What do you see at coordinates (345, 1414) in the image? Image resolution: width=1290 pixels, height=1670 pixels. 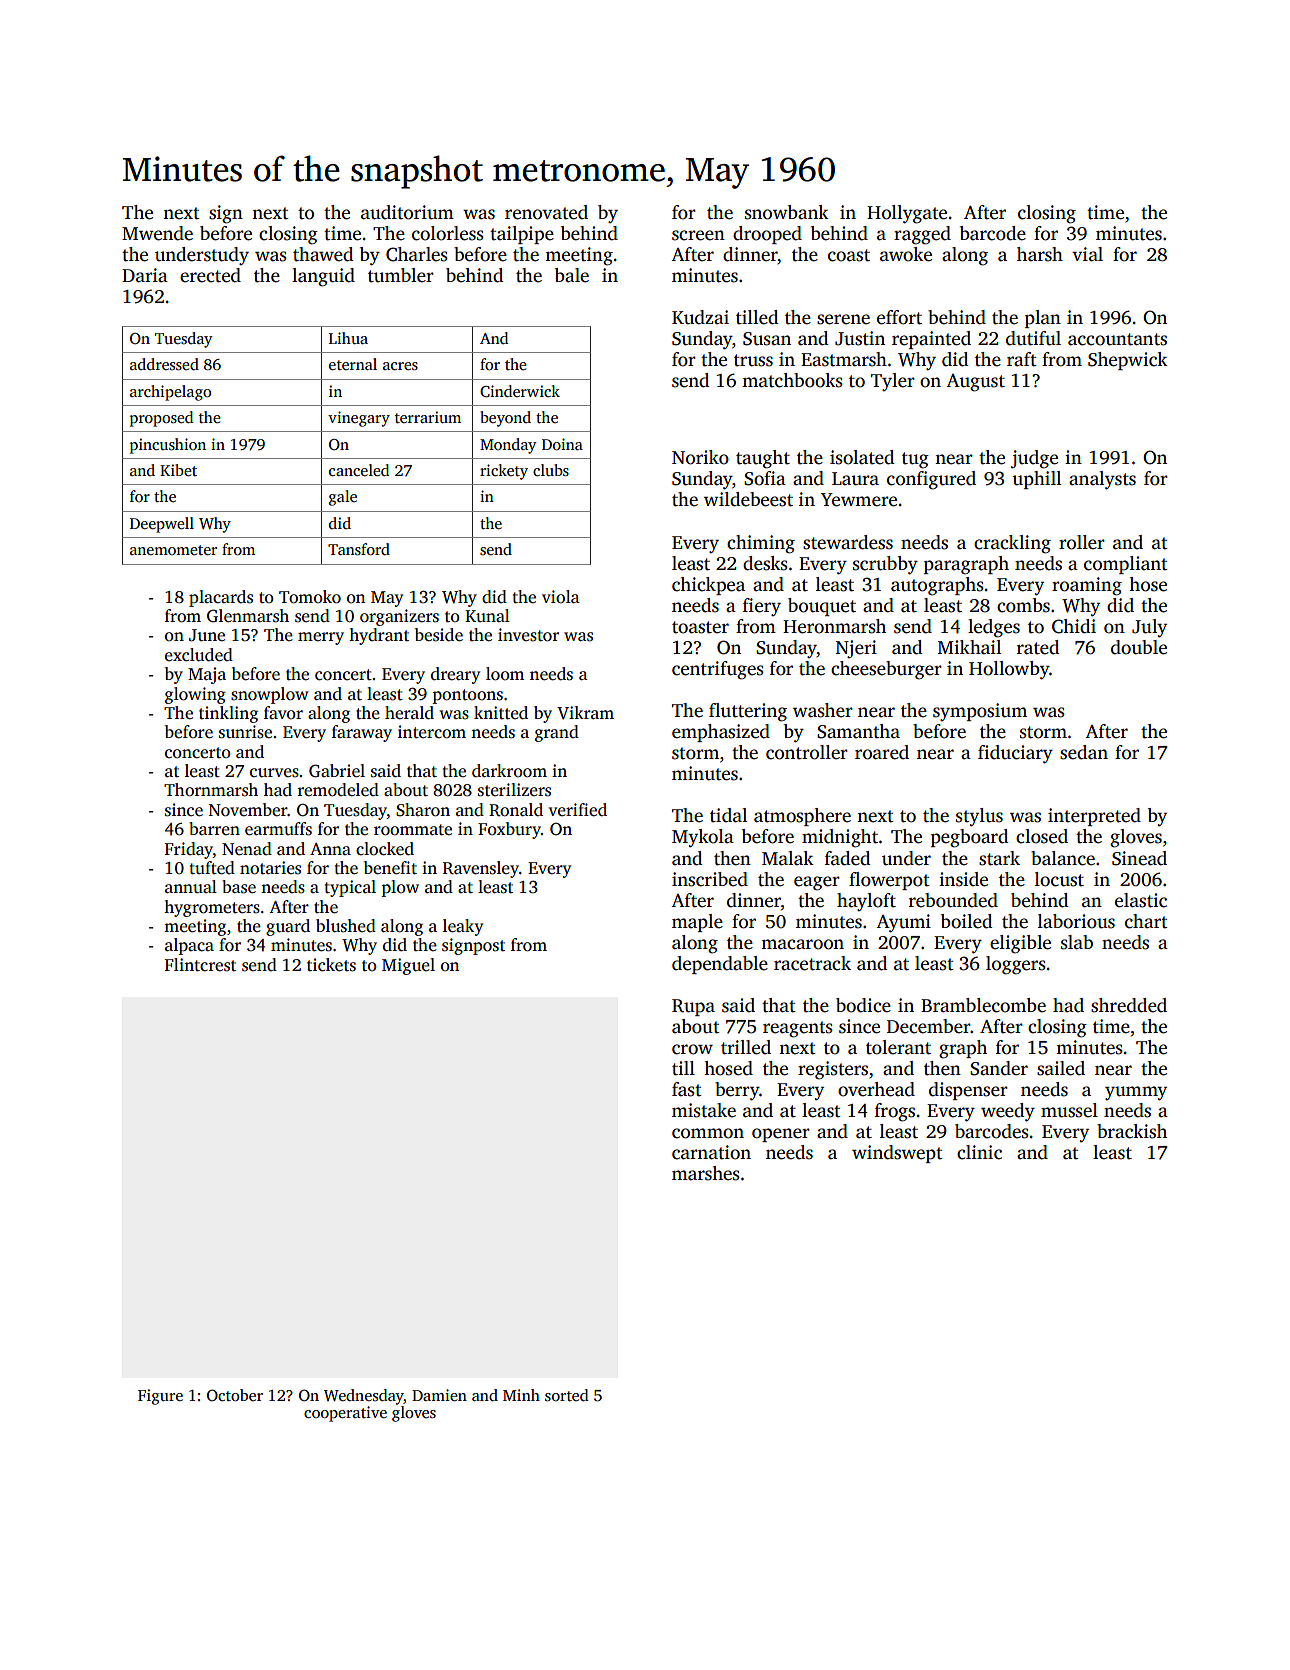 I see `cooperative` at bounding box center [345, 1414].
